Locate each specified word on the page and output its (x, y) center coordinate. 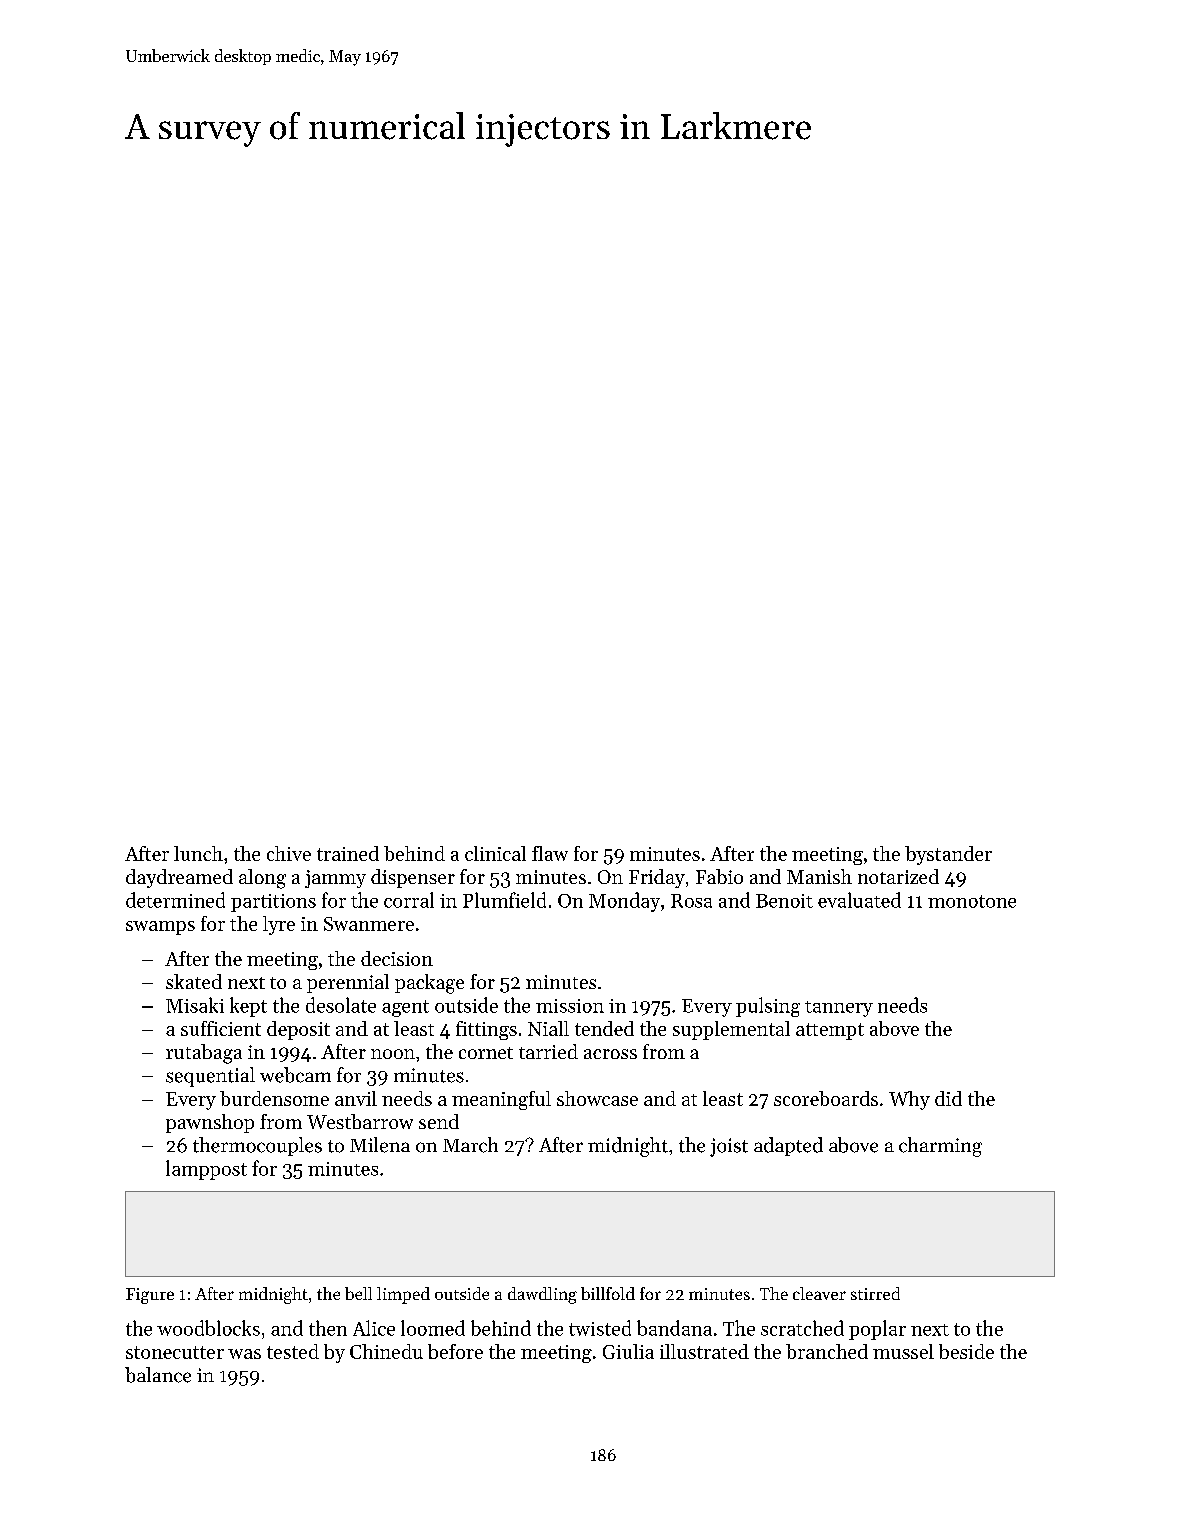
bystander (948, 855)
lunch (198, 853)
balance (158, 1375)
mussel (903, 1351)
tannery (839, 1009)
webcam (295, 1075)
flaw (550, 853)
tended (604, 1028)
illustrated (704, 1351)
